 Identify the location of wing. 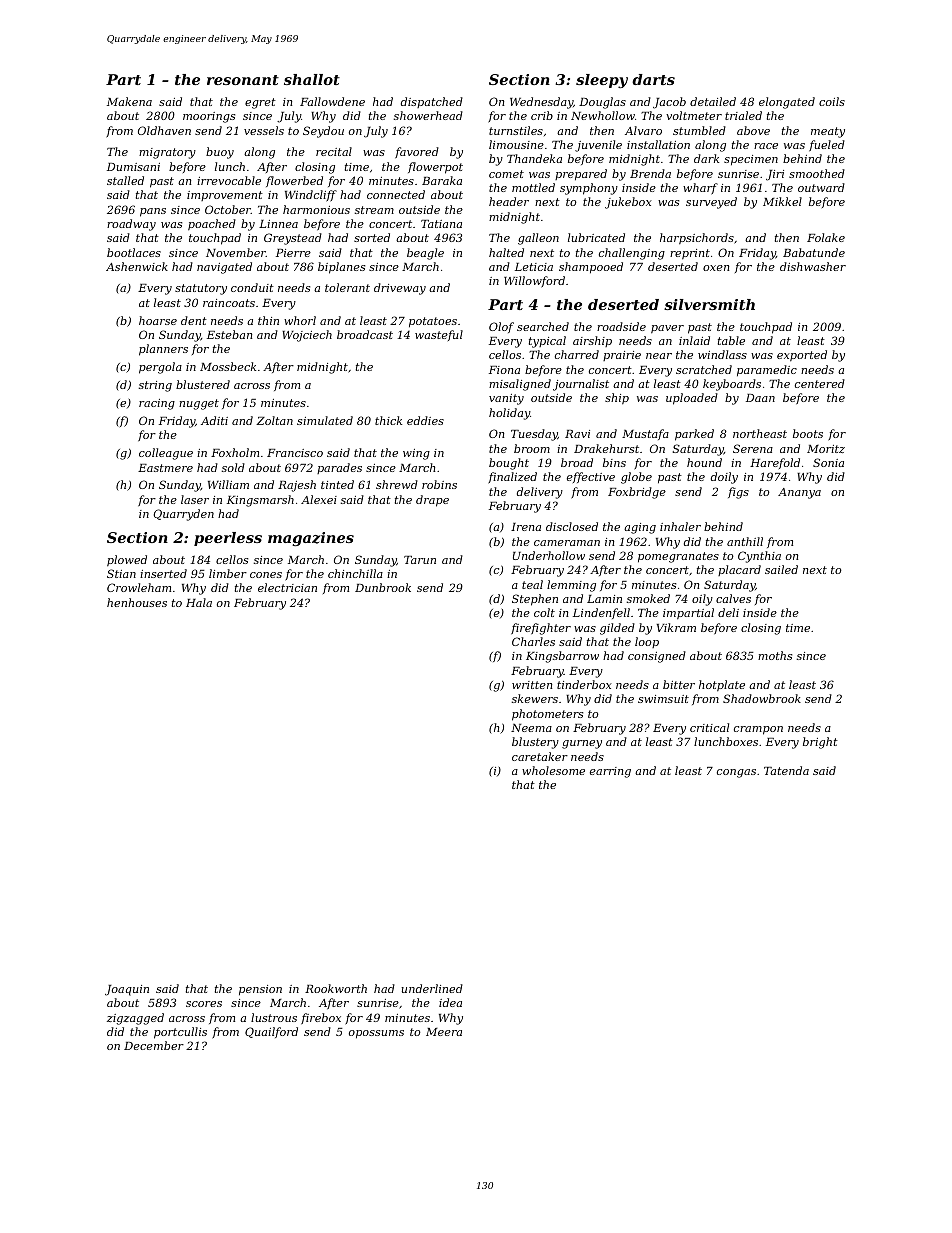
(416, 454).
